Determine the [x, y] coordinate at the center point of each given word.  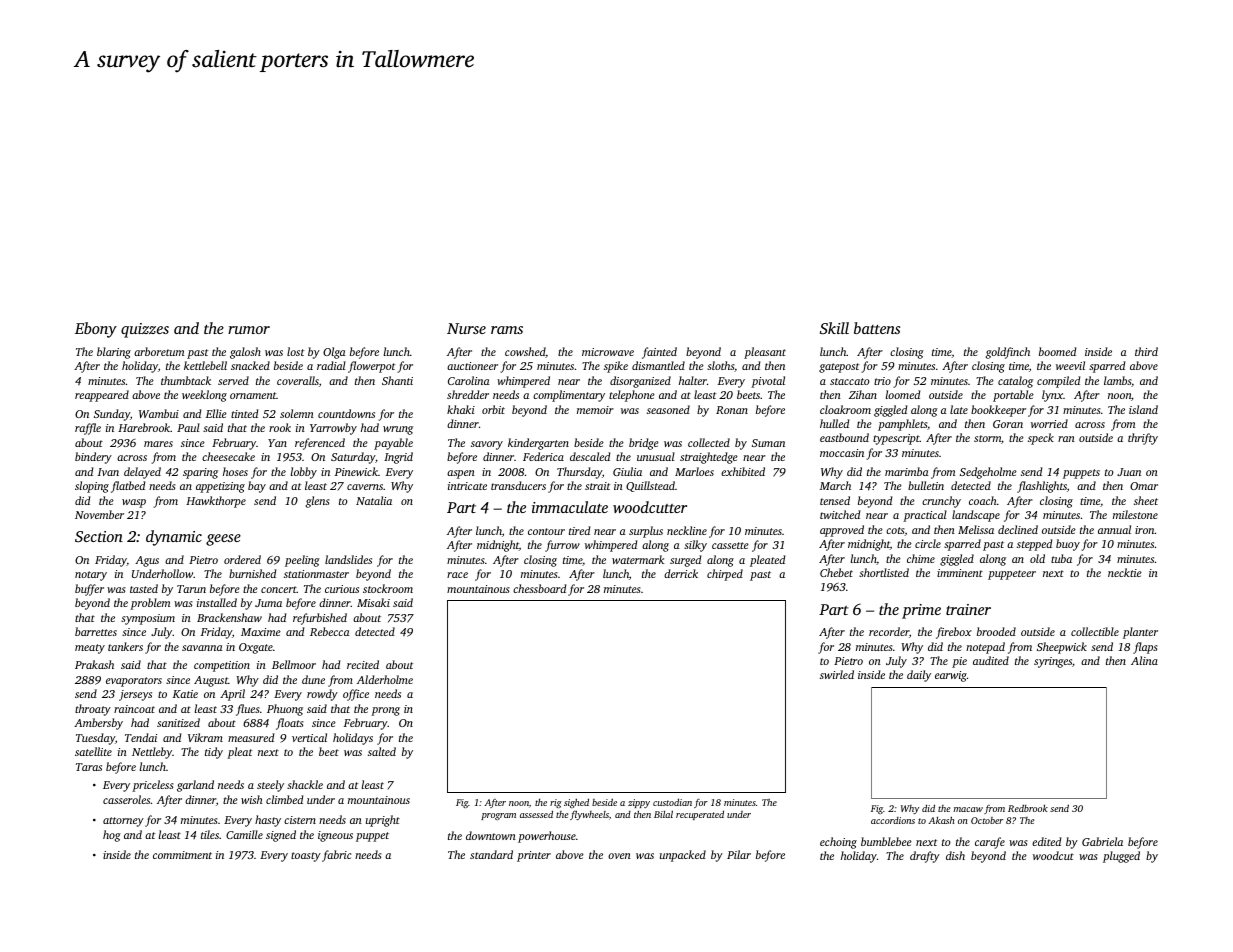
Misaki [373, 602]
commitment [182, 855]
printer [534, 856]
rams [507, 330]
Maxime [261, 632]
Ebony [96, 330]
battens [877, 328]
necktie [1125, 572]
